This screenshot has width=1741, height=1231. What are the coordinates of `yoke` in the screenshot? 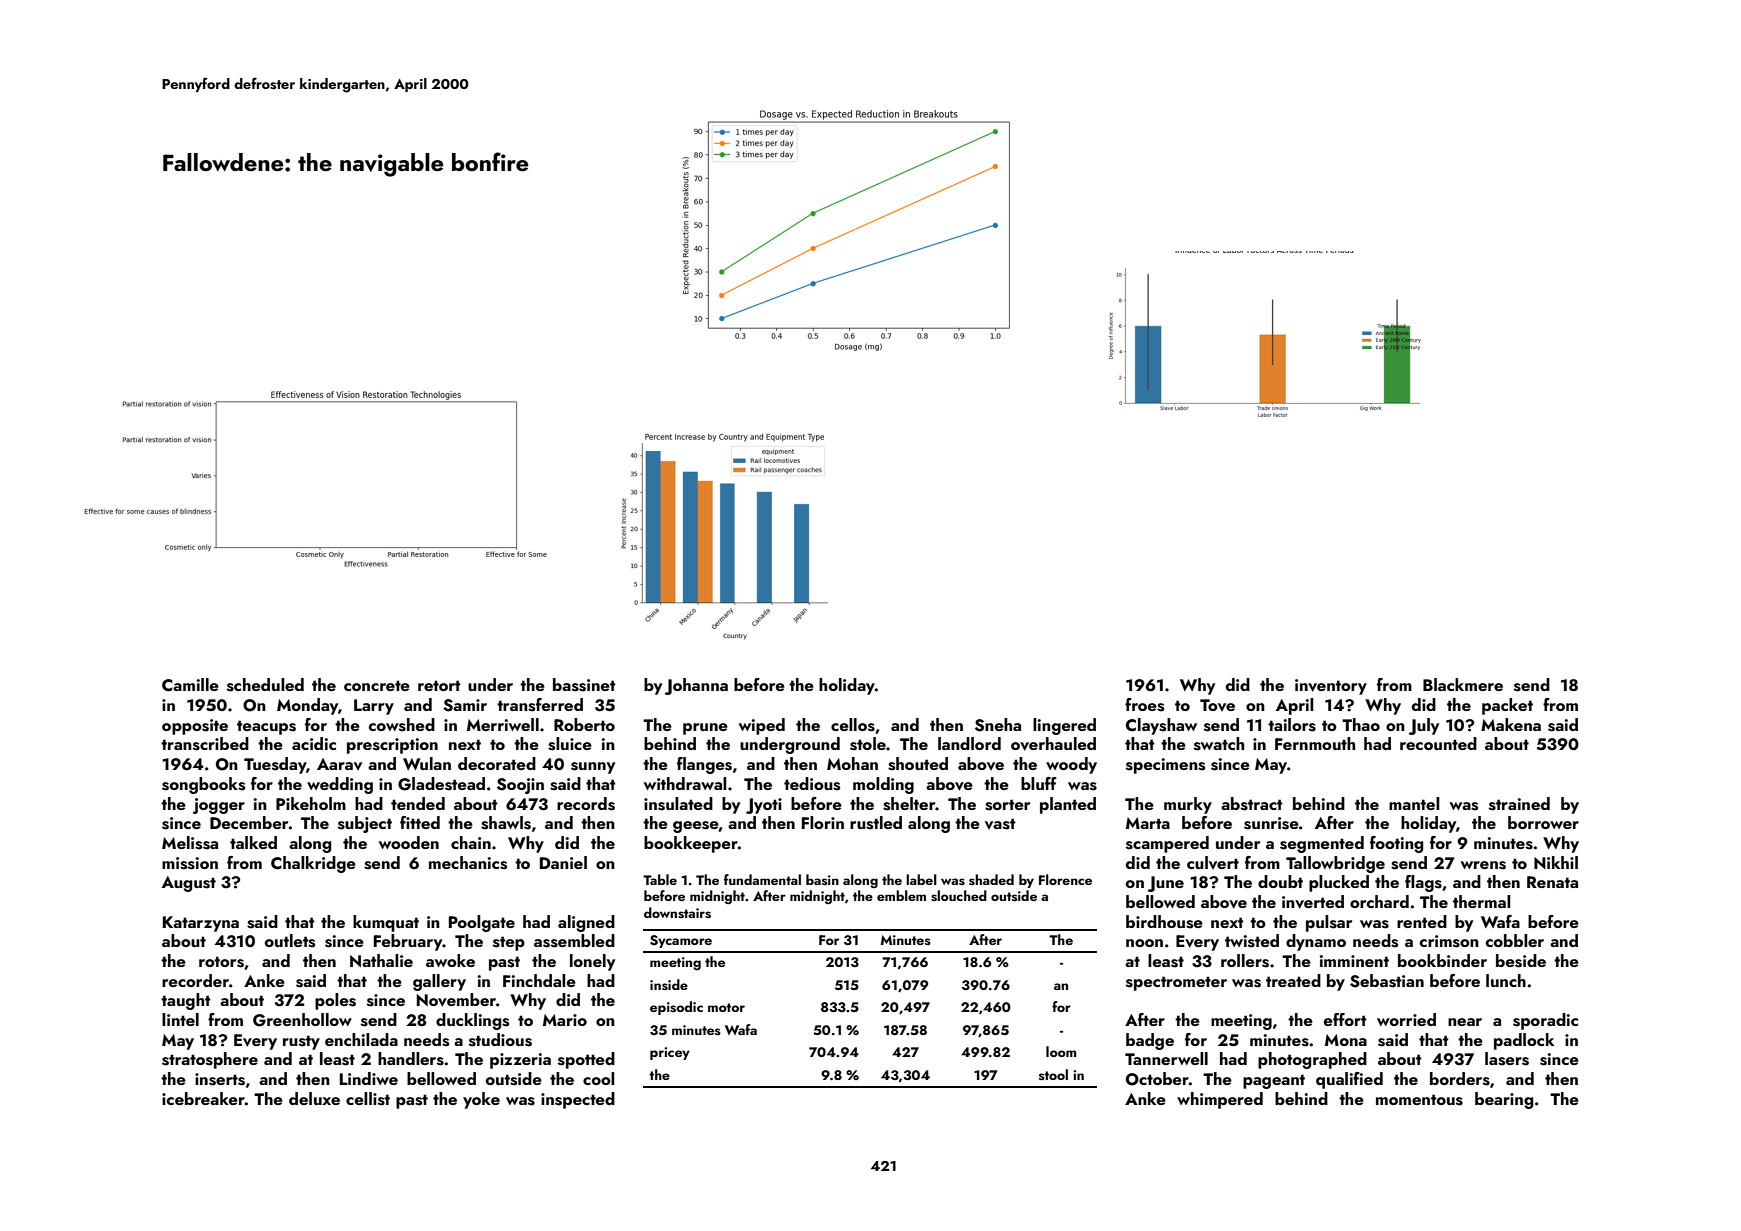 It's located at (481, 1100).
